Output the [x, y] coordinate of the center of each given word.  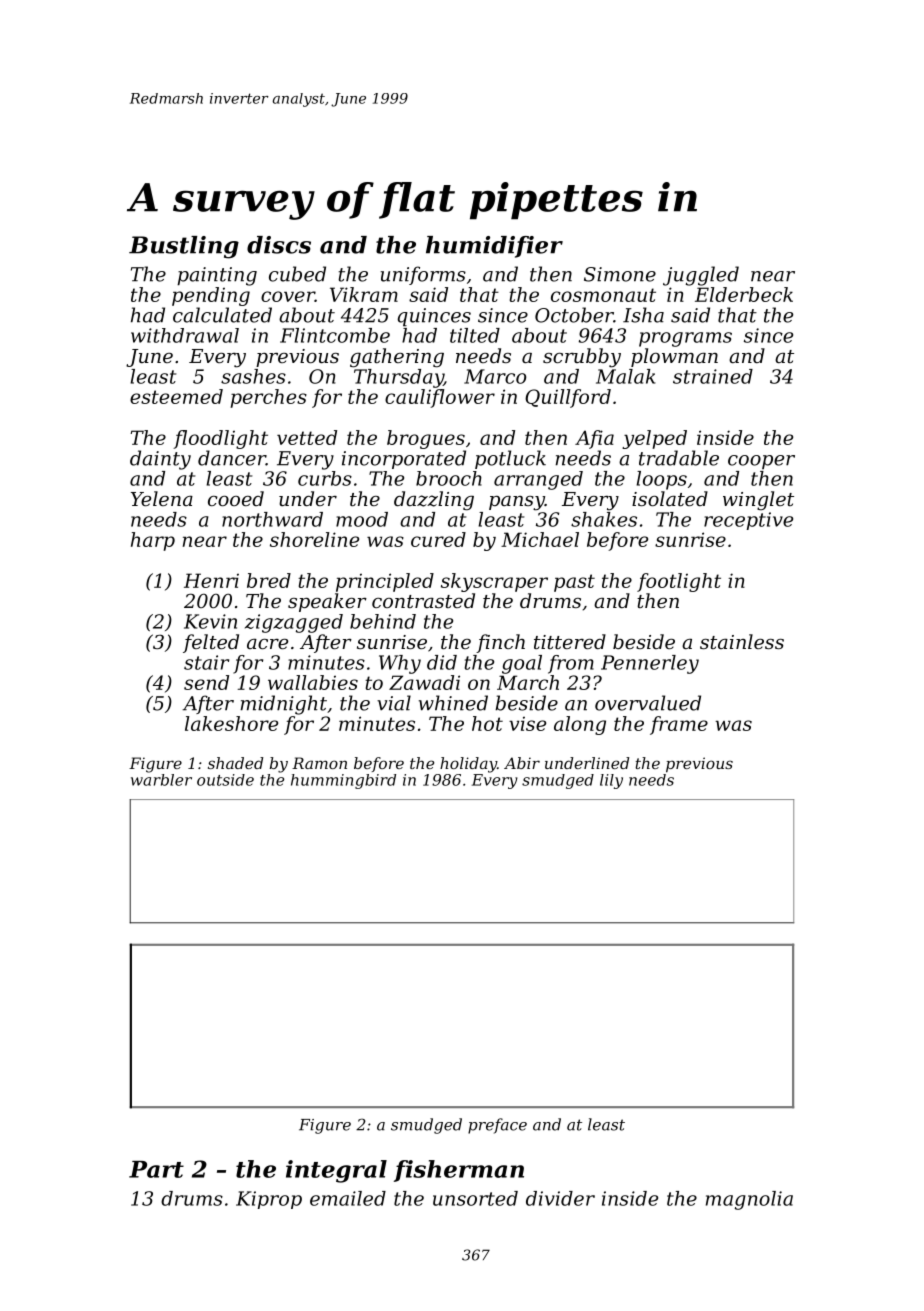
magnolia [749, 1200]
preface [497, 1126]
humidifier [494, 247]
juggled [701, 276]
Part [156, 1169]
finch [500, 643]
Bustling [184, 247]
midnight [284, 705]
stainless [742, 641]
